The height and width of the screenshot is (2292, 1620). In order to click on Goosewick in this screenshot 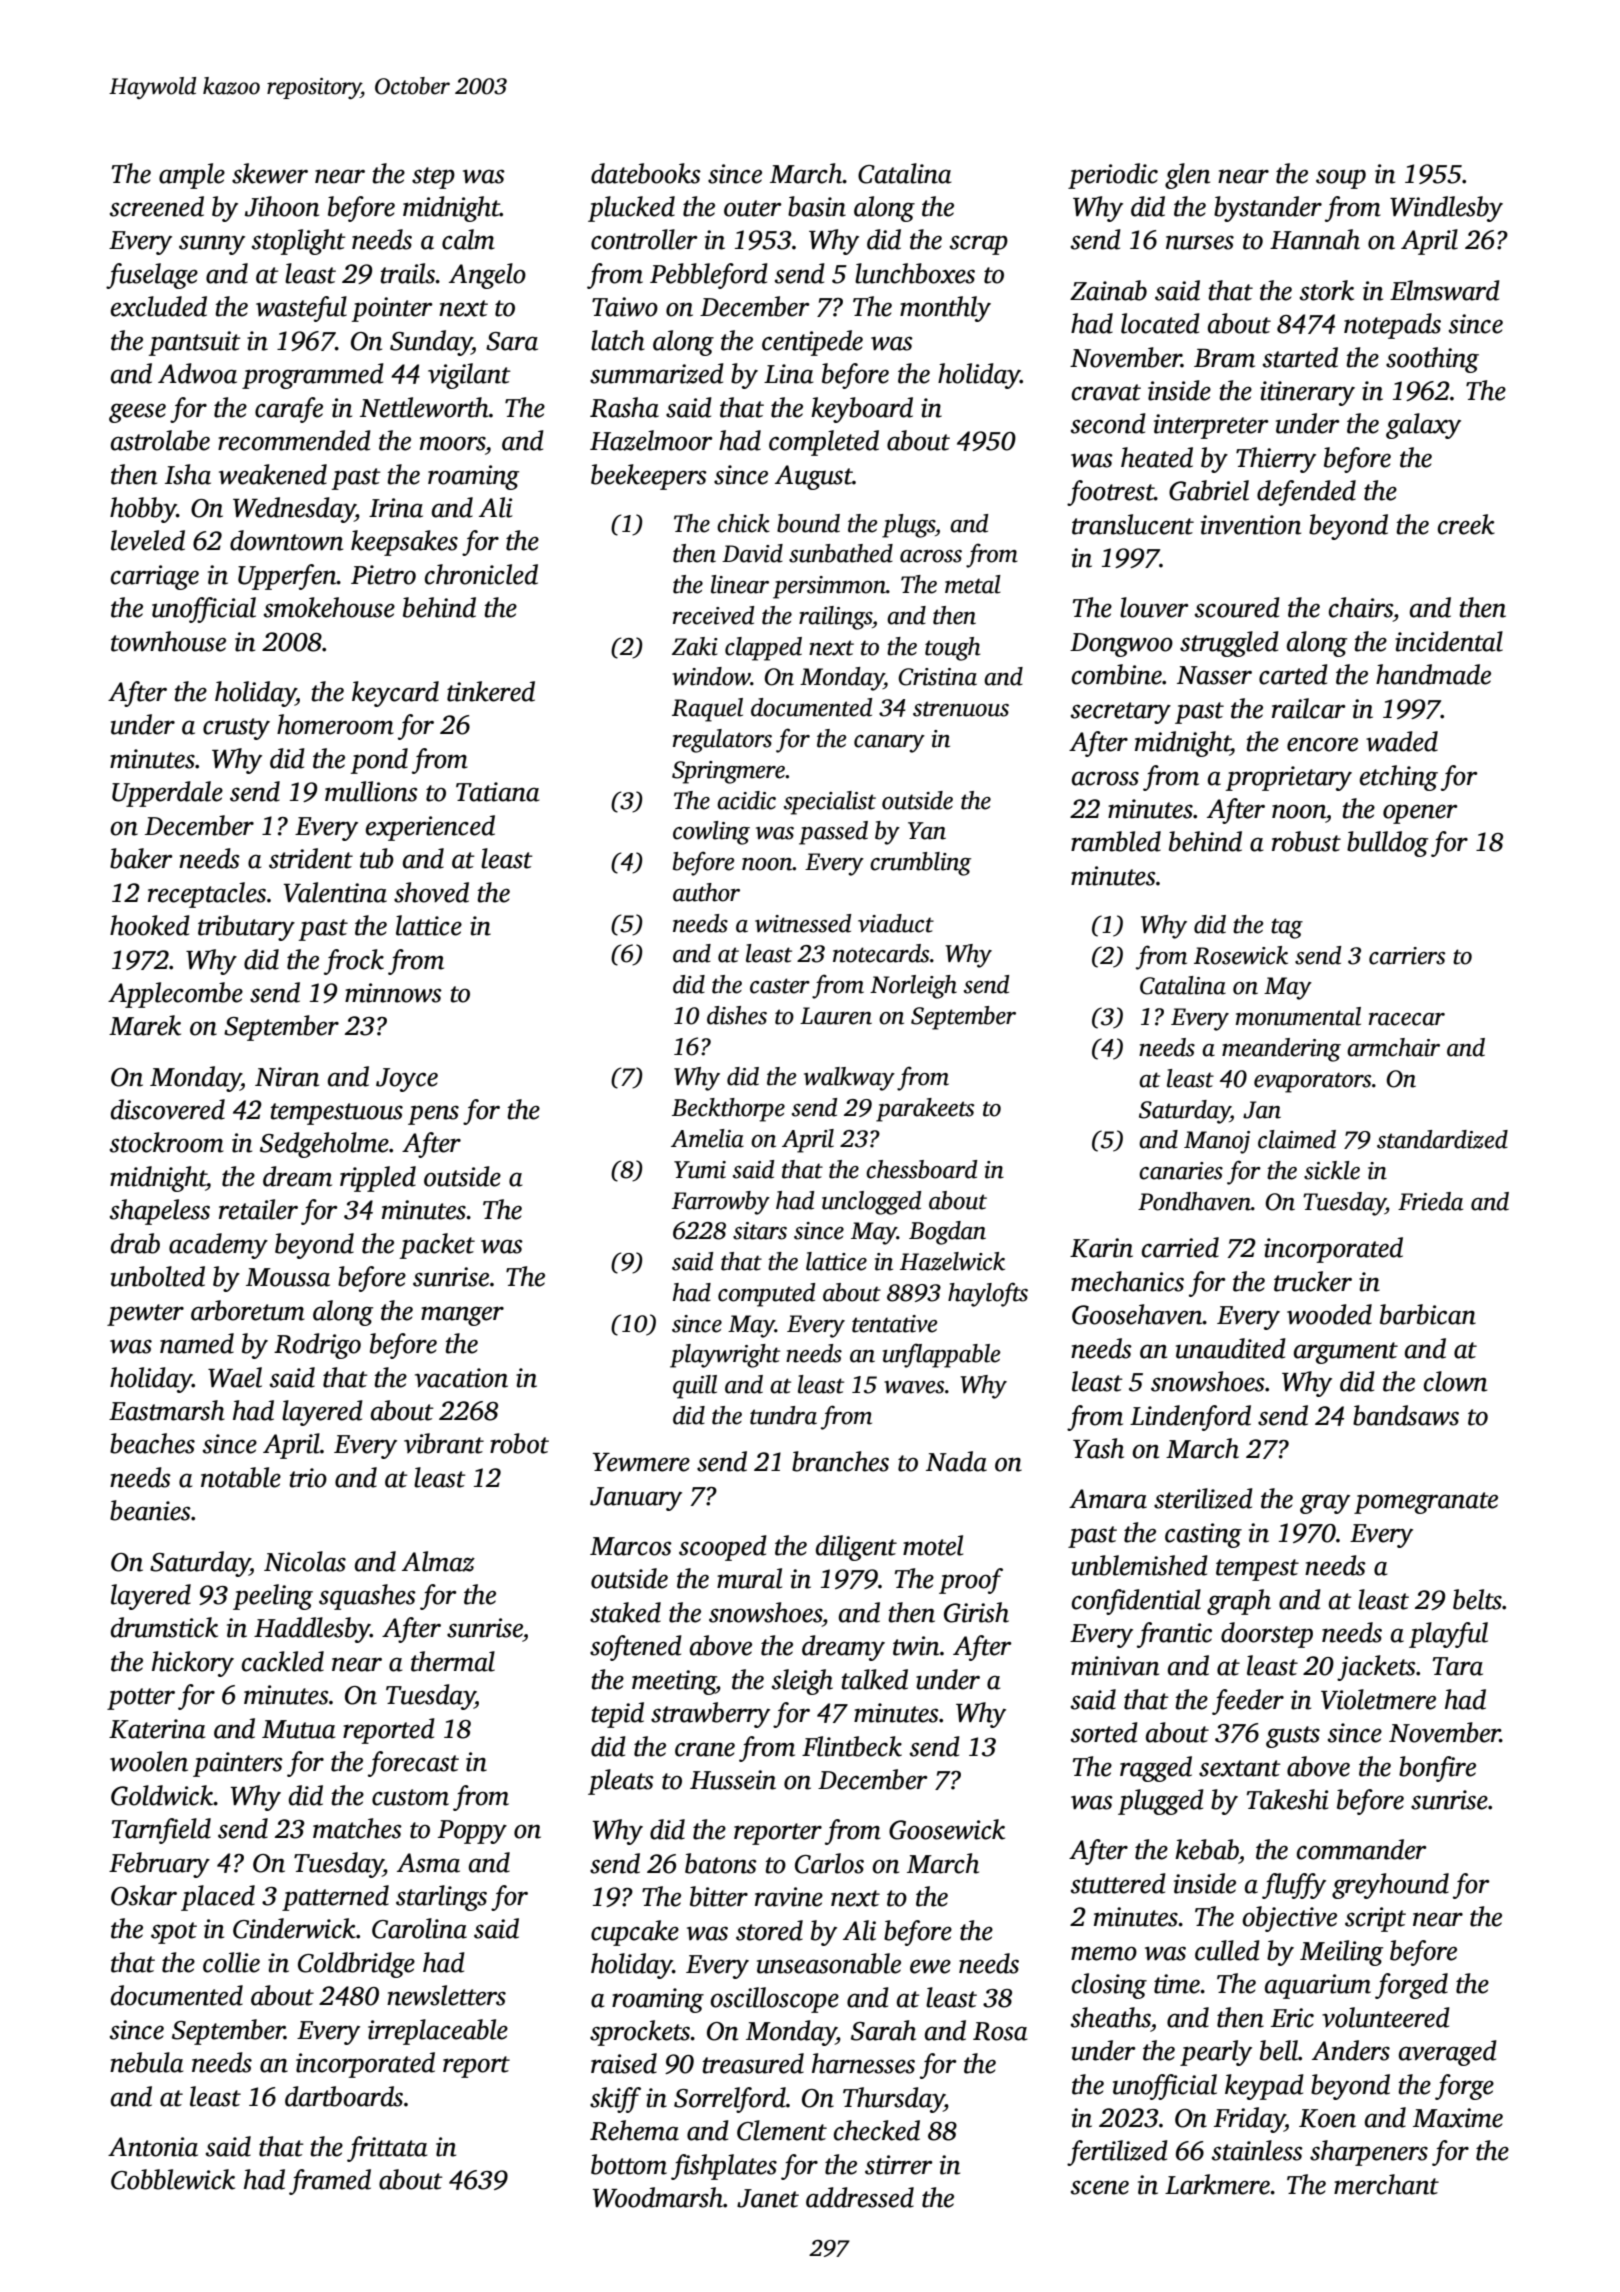, I will do `click(947, 1829)`.
